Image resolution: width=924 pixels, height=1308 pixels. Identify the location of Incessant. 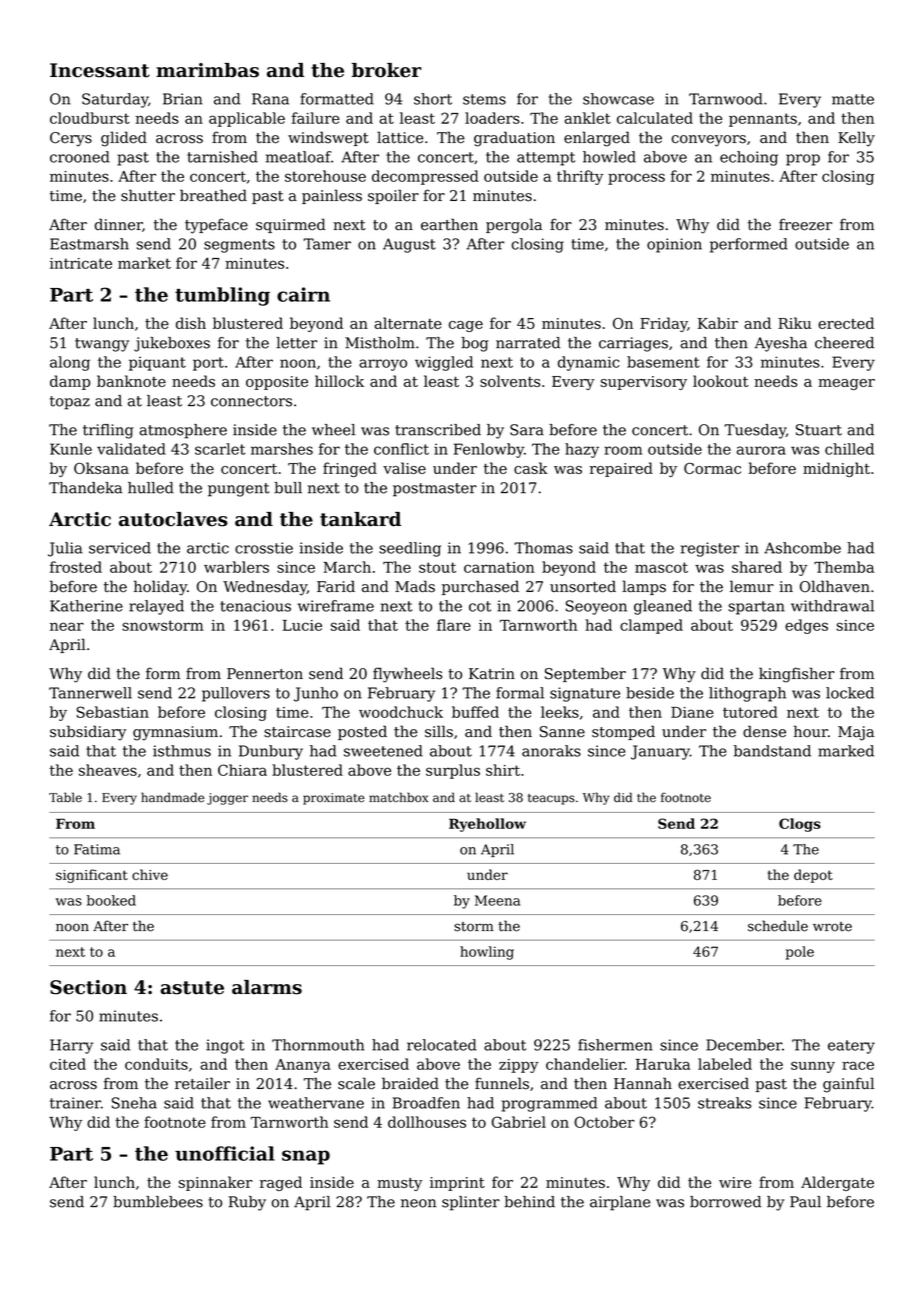
(100, 70).
